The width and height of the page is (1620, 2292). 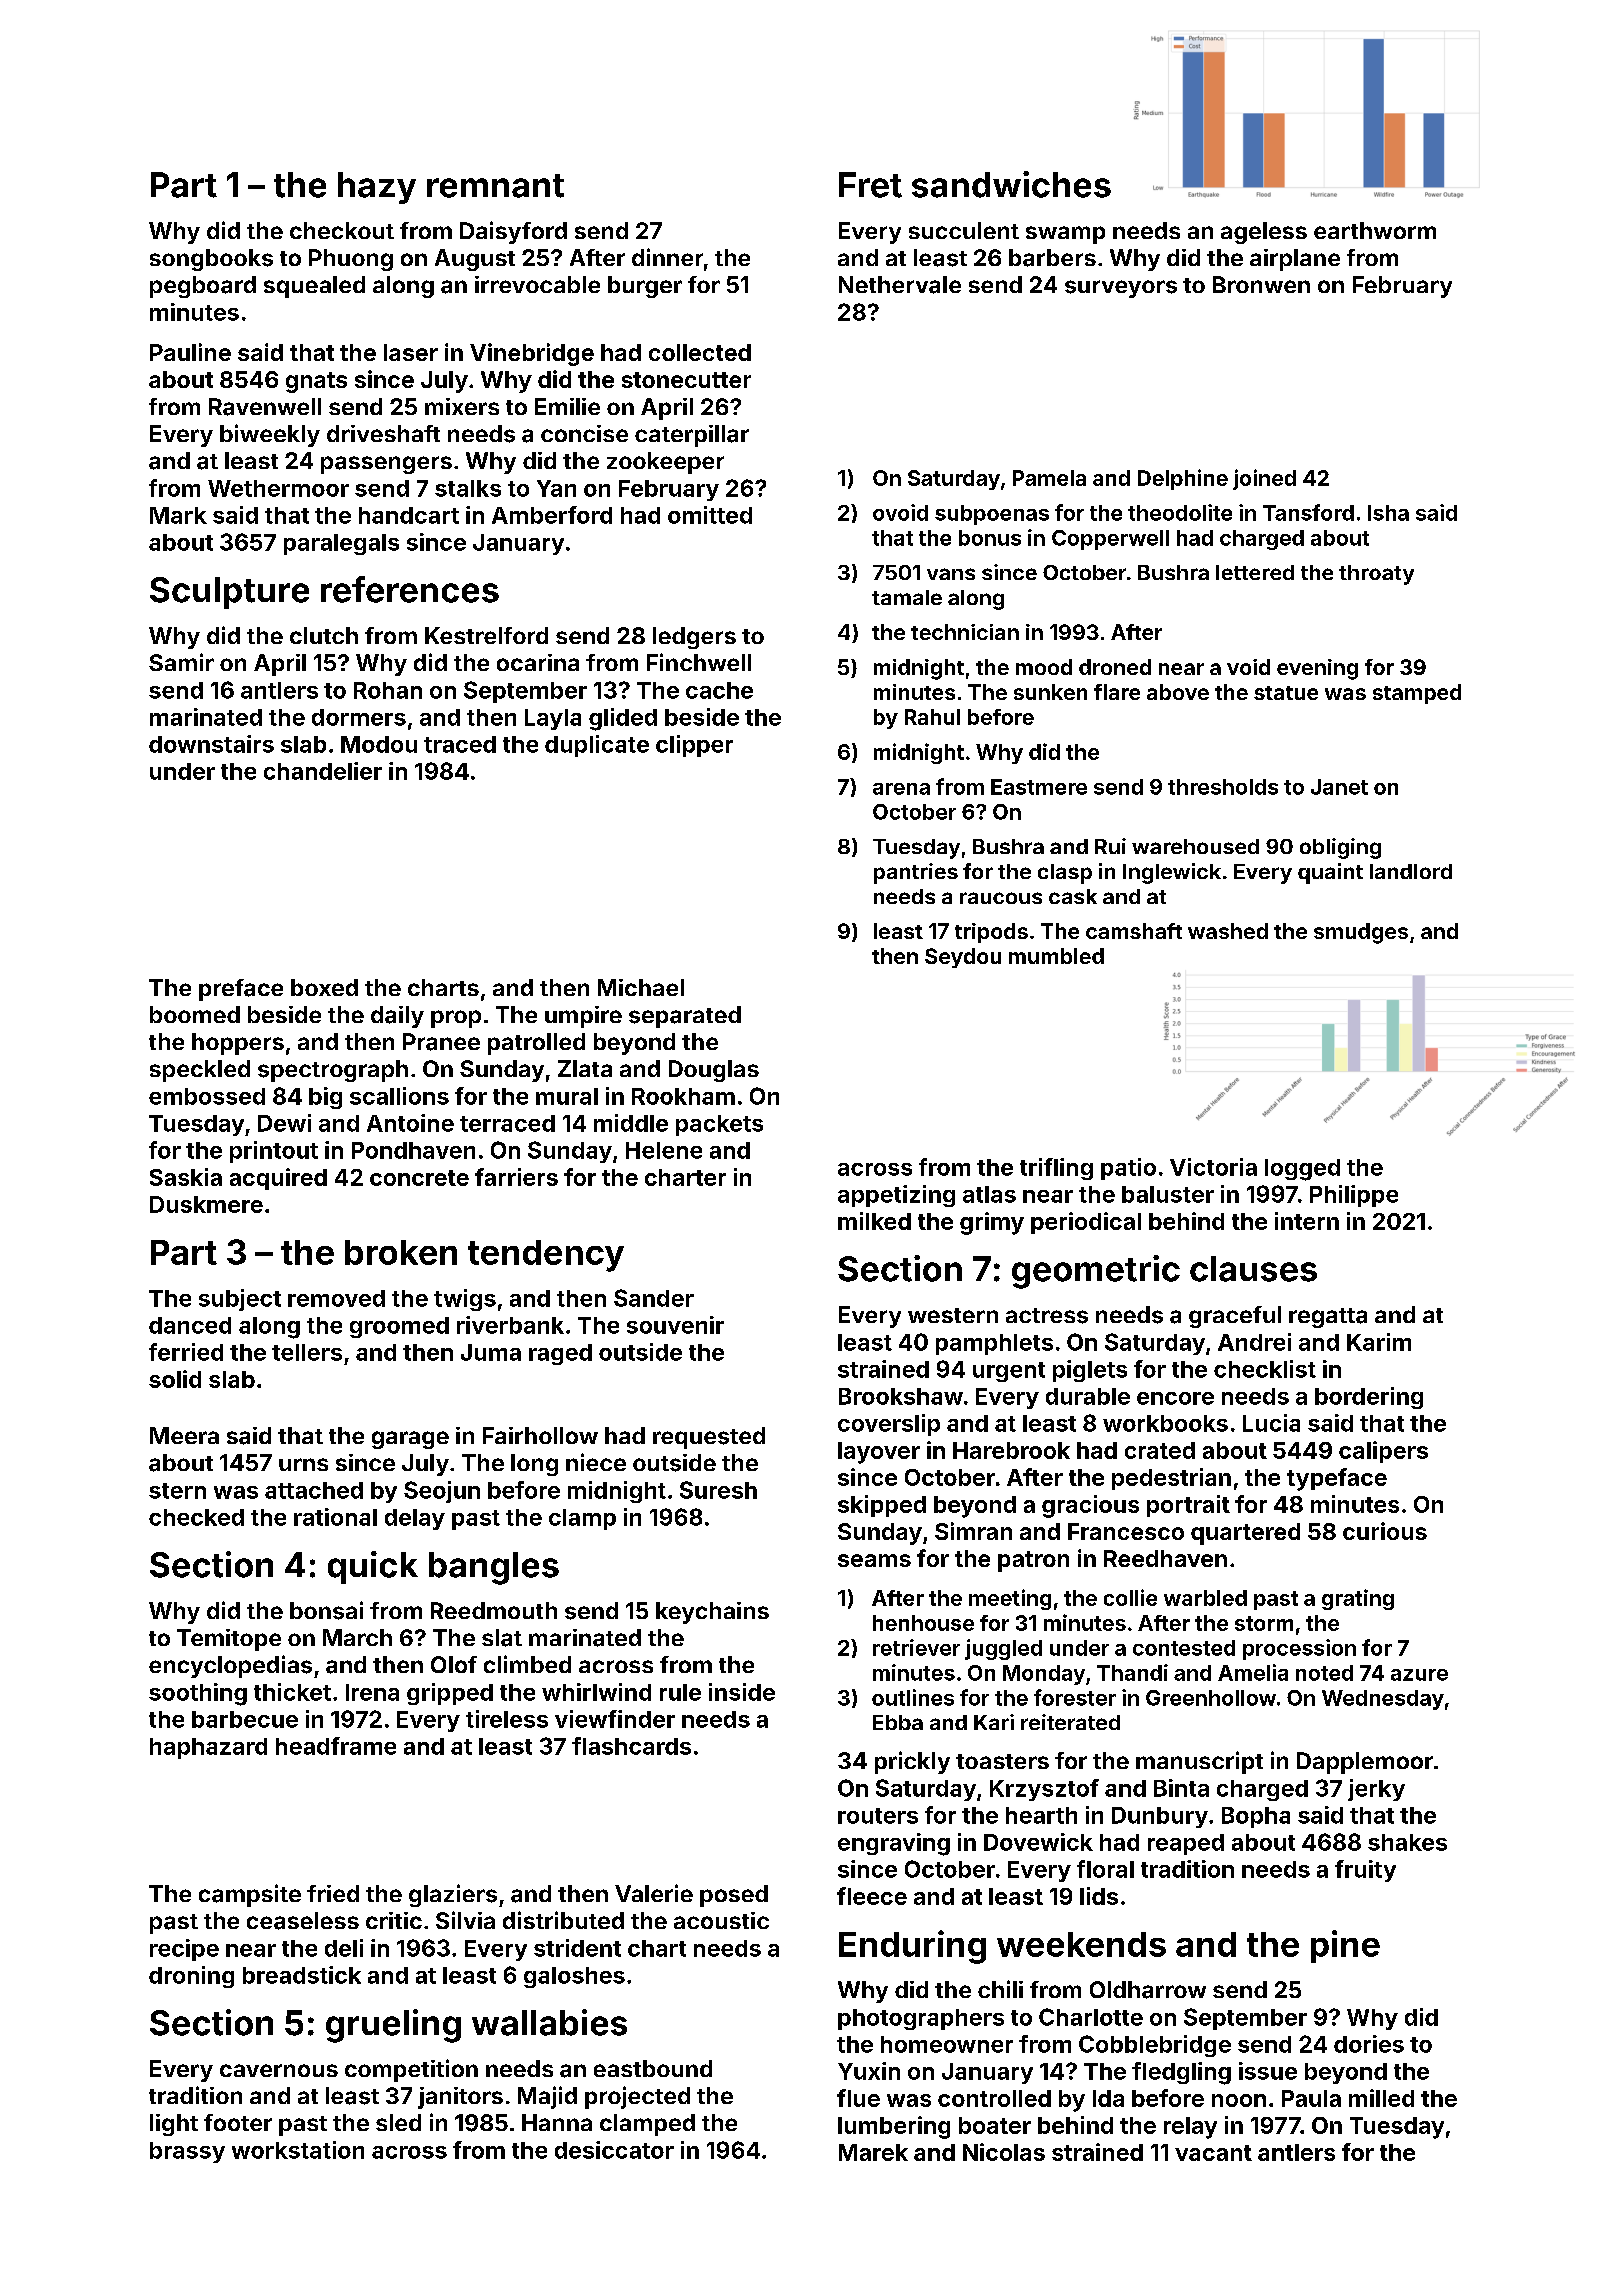 What do you see at coordinates (379, 744) in the page?
I see `Modou` at bounding box center [379, 744].
